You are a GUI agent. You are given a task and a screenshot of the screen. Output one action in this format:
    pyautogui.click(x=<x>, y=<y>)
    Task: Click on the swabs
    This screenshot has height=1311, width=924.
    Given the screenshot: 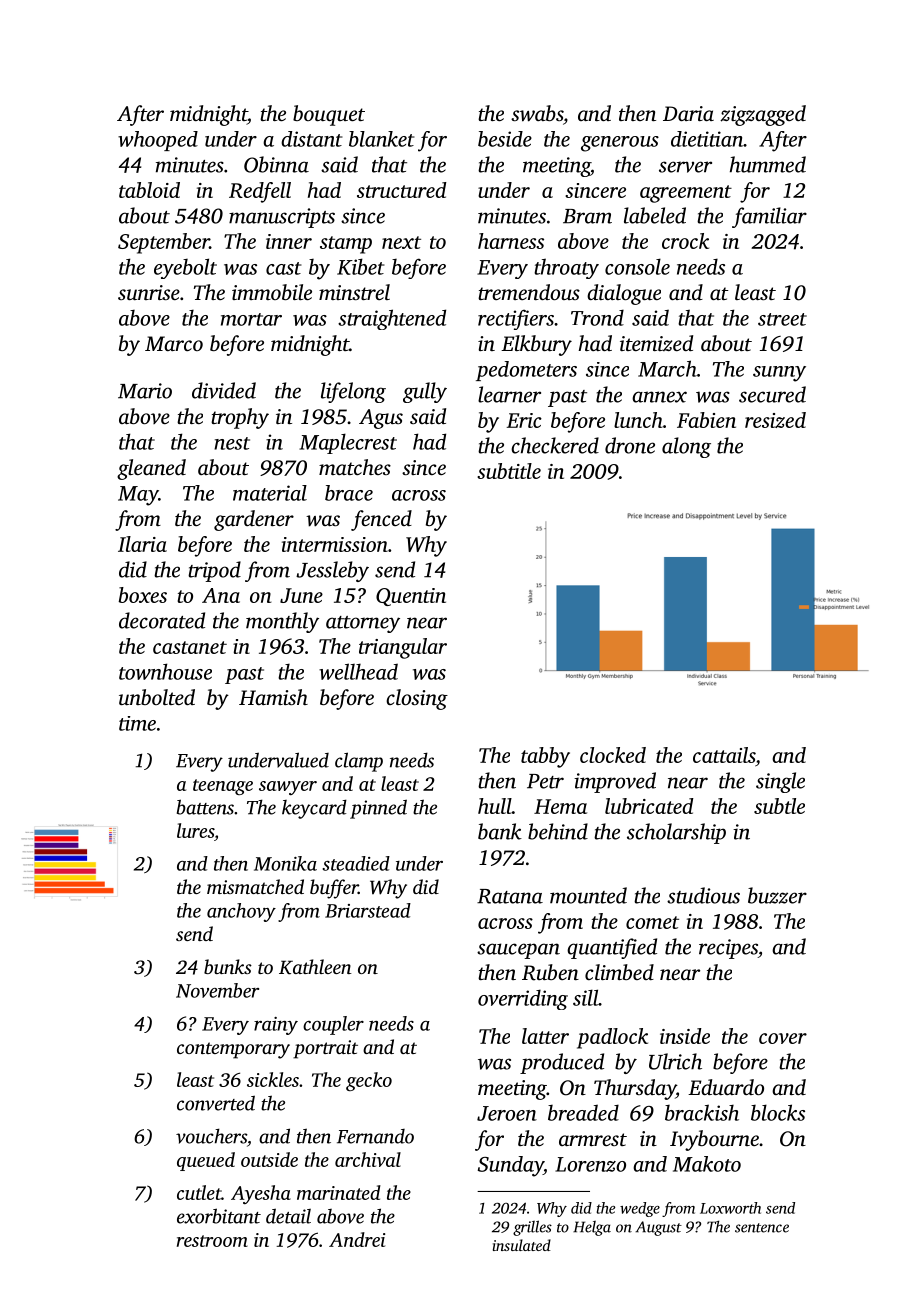 What is the action you would take?
    pyautogui.click(x=537, y=113)
